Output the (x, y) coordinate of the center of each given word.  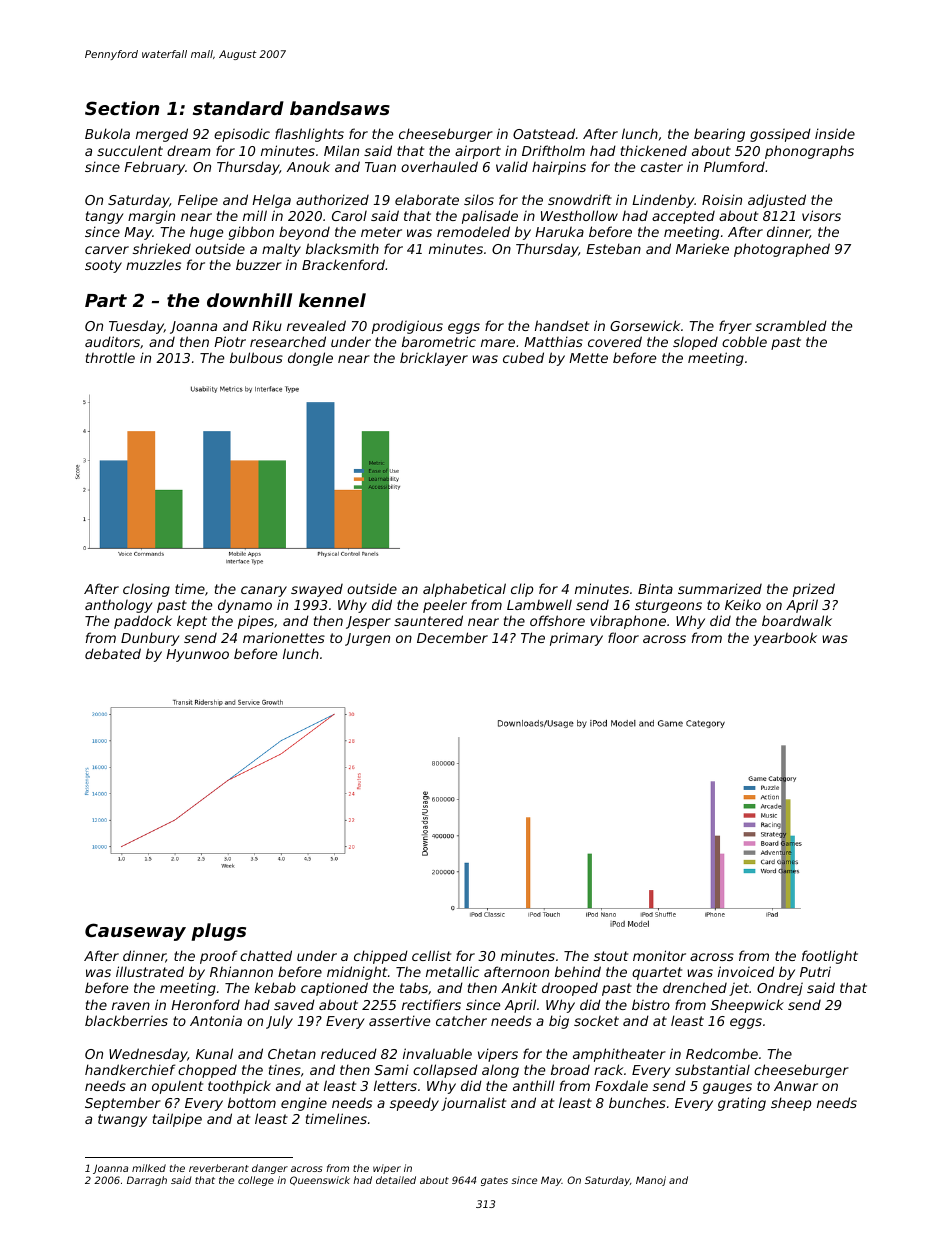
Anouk (308, 166)
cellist (431, 955)
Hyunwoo (197, 655)
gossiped (780, 135)
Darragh (147, 1181)
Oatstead (544, 133)
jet (739, 989)
